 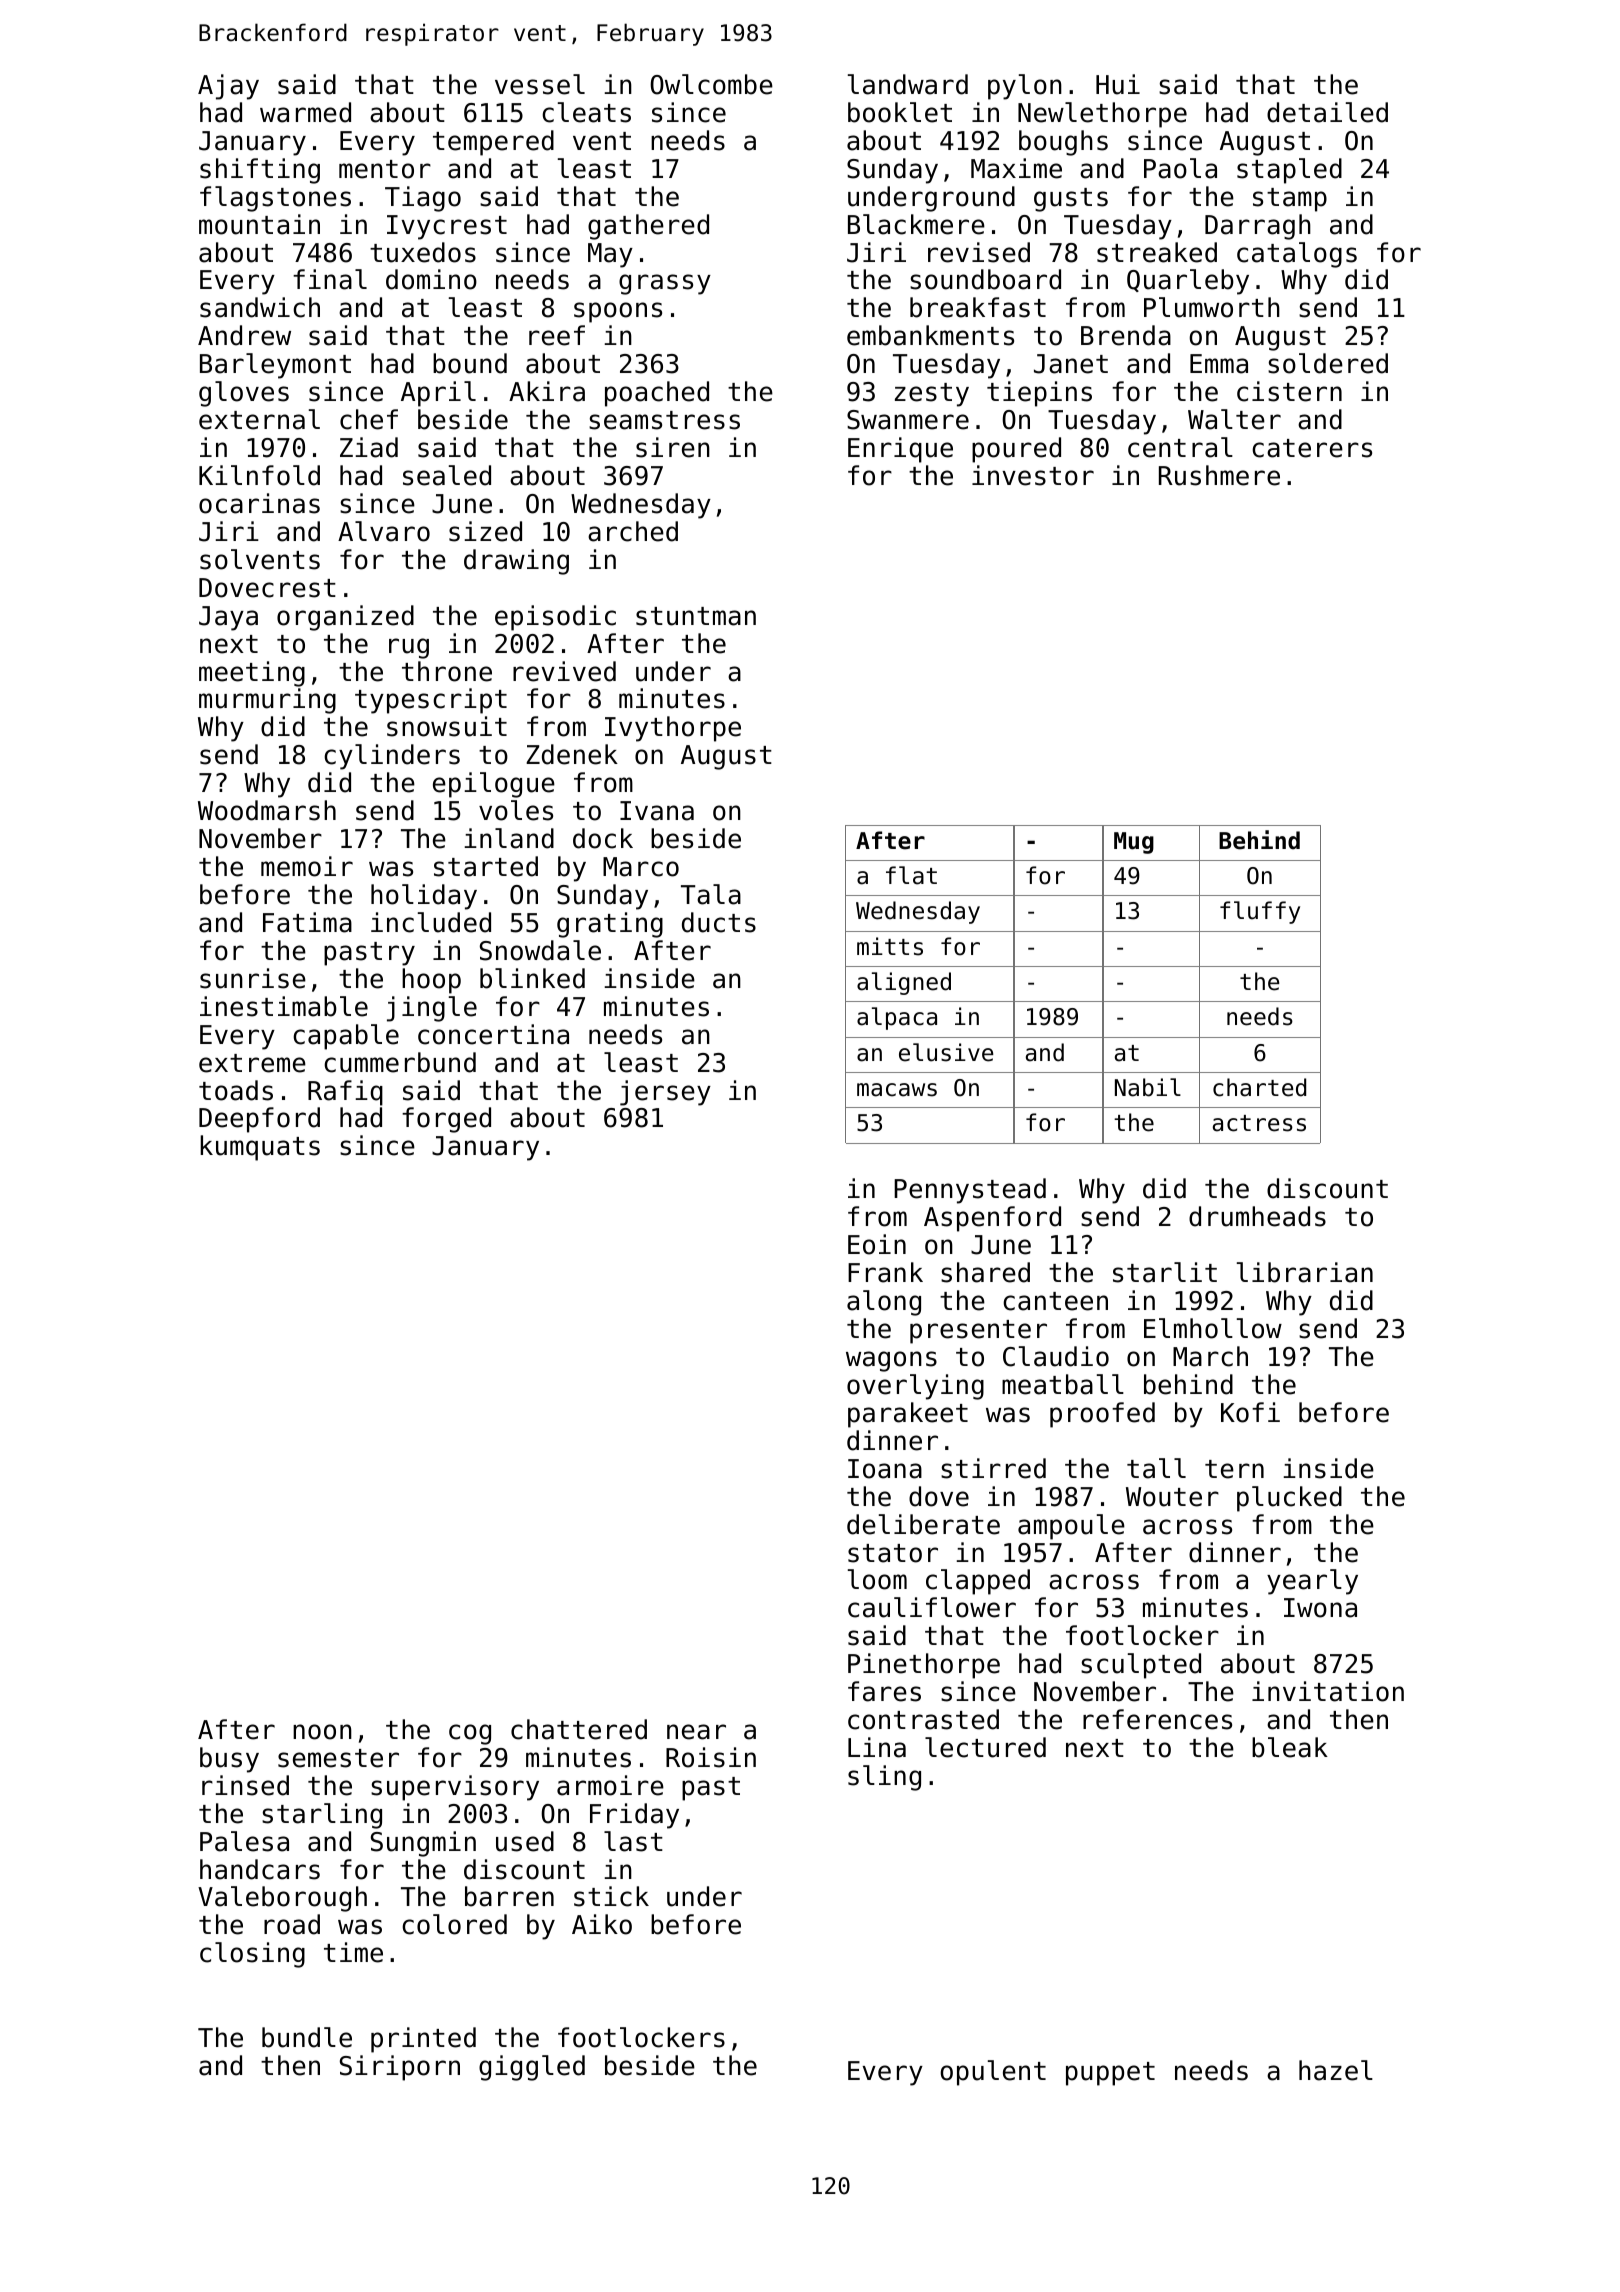 I want to click on caterers, so click(x=1312, y=448).
